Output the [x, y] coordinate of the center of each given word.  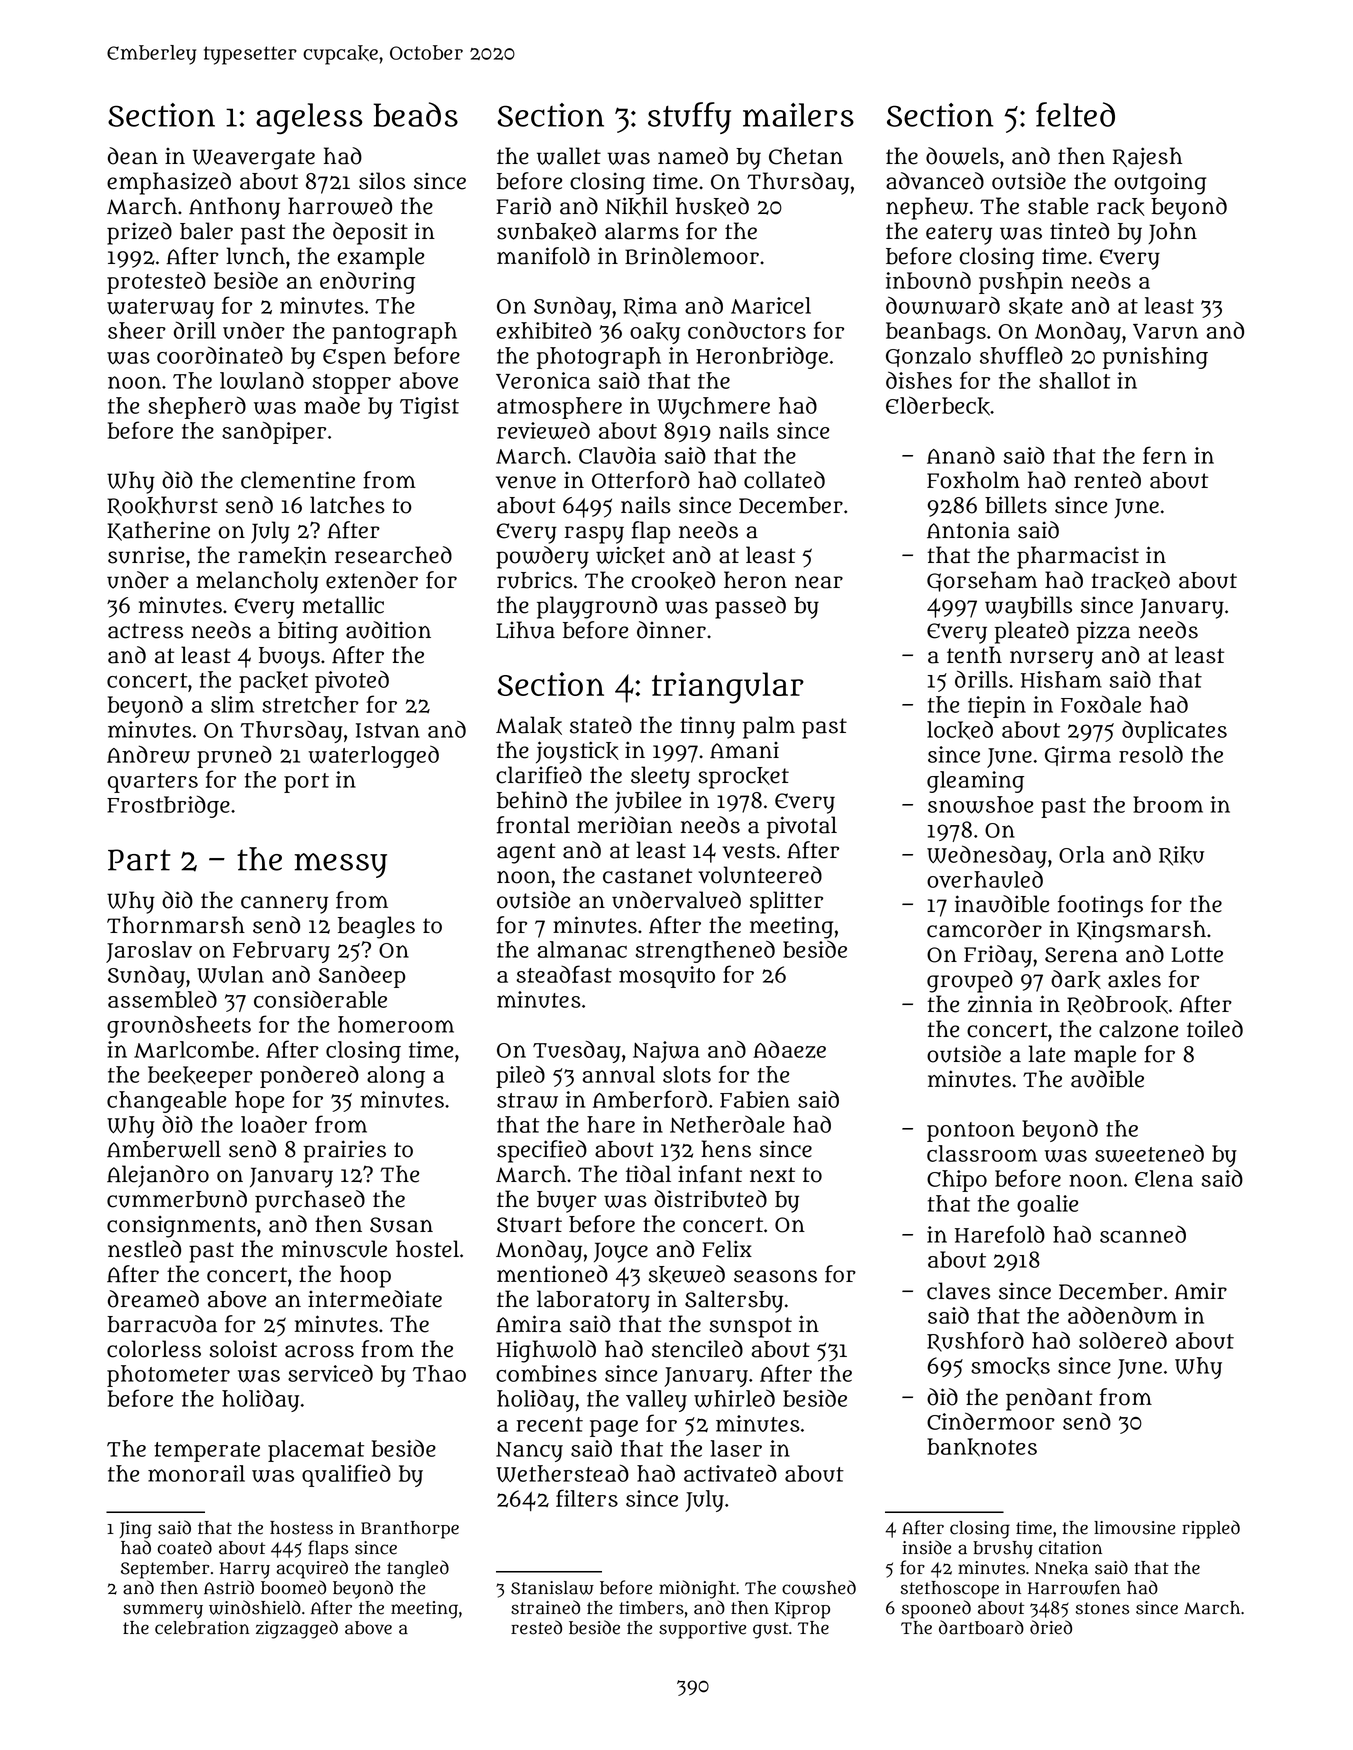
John [1172, 233]
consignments [181, 1227]
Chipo [957, 1181]
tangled [418, 1569]
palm [769, 727]
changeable [166, 1102]
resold [1151, 754]
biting [308, 632]
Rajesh [1147, 158]
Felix [727, 1249]
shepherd [197, 407]
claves [958, 1291]
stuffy [689, 118]
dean [133, 156]
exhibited [544, 330]
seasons [775, 1276]
